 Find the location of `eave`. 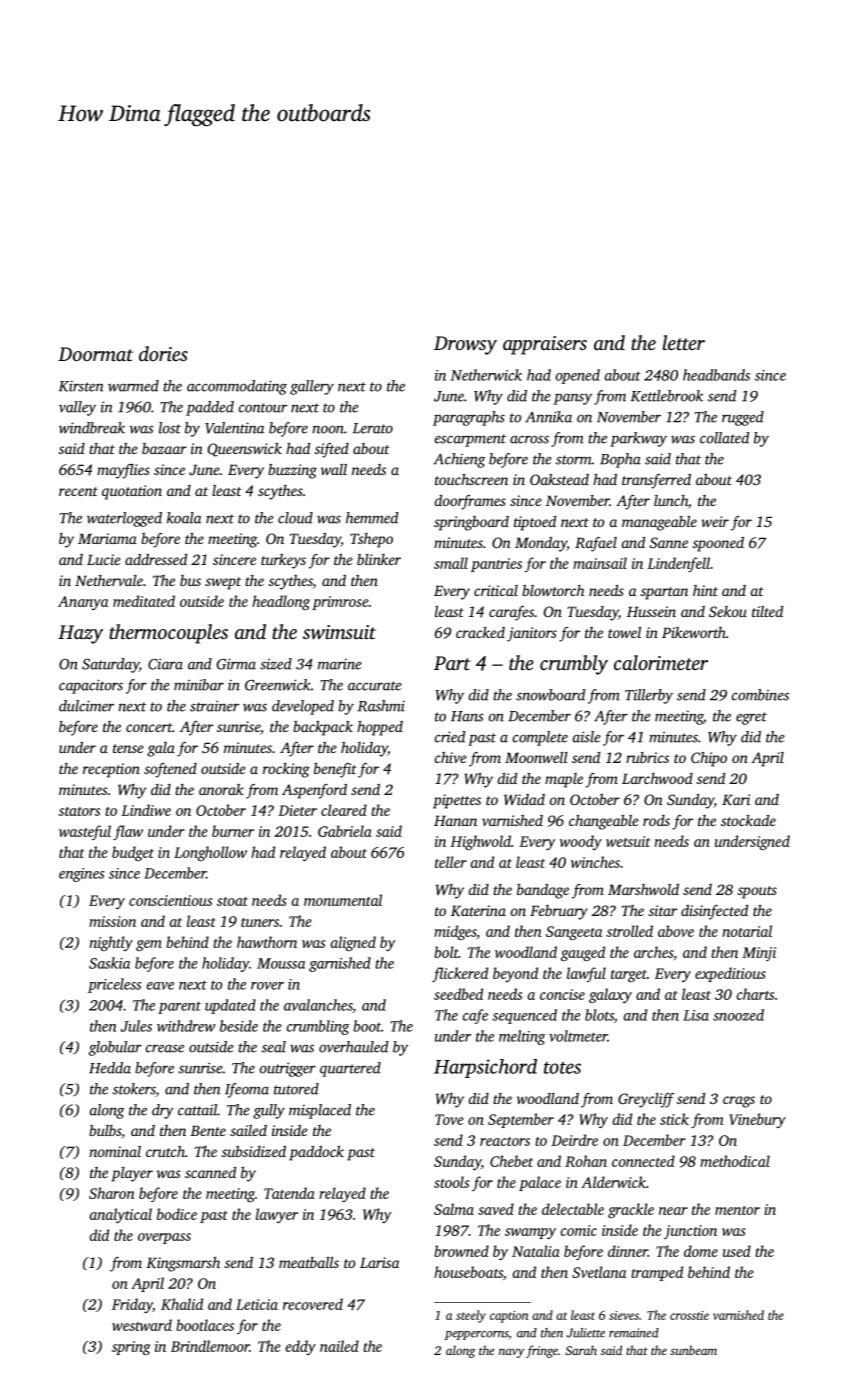

eave is located at coordinates (160, 986).
